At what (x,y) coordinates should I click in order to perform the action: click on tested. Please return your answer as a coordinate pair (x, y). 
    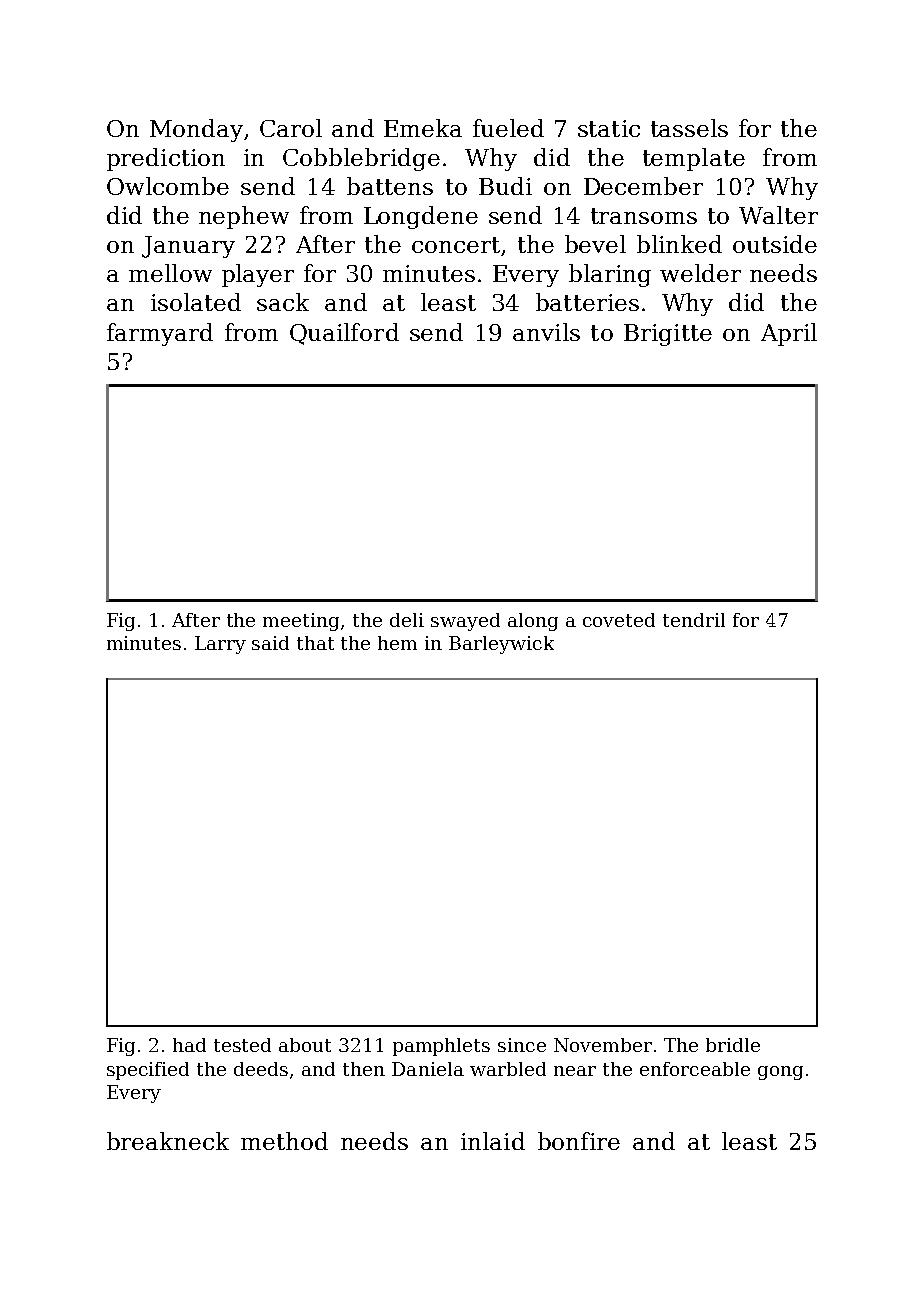
    Looking at the image, I should click on (242, 1045).
